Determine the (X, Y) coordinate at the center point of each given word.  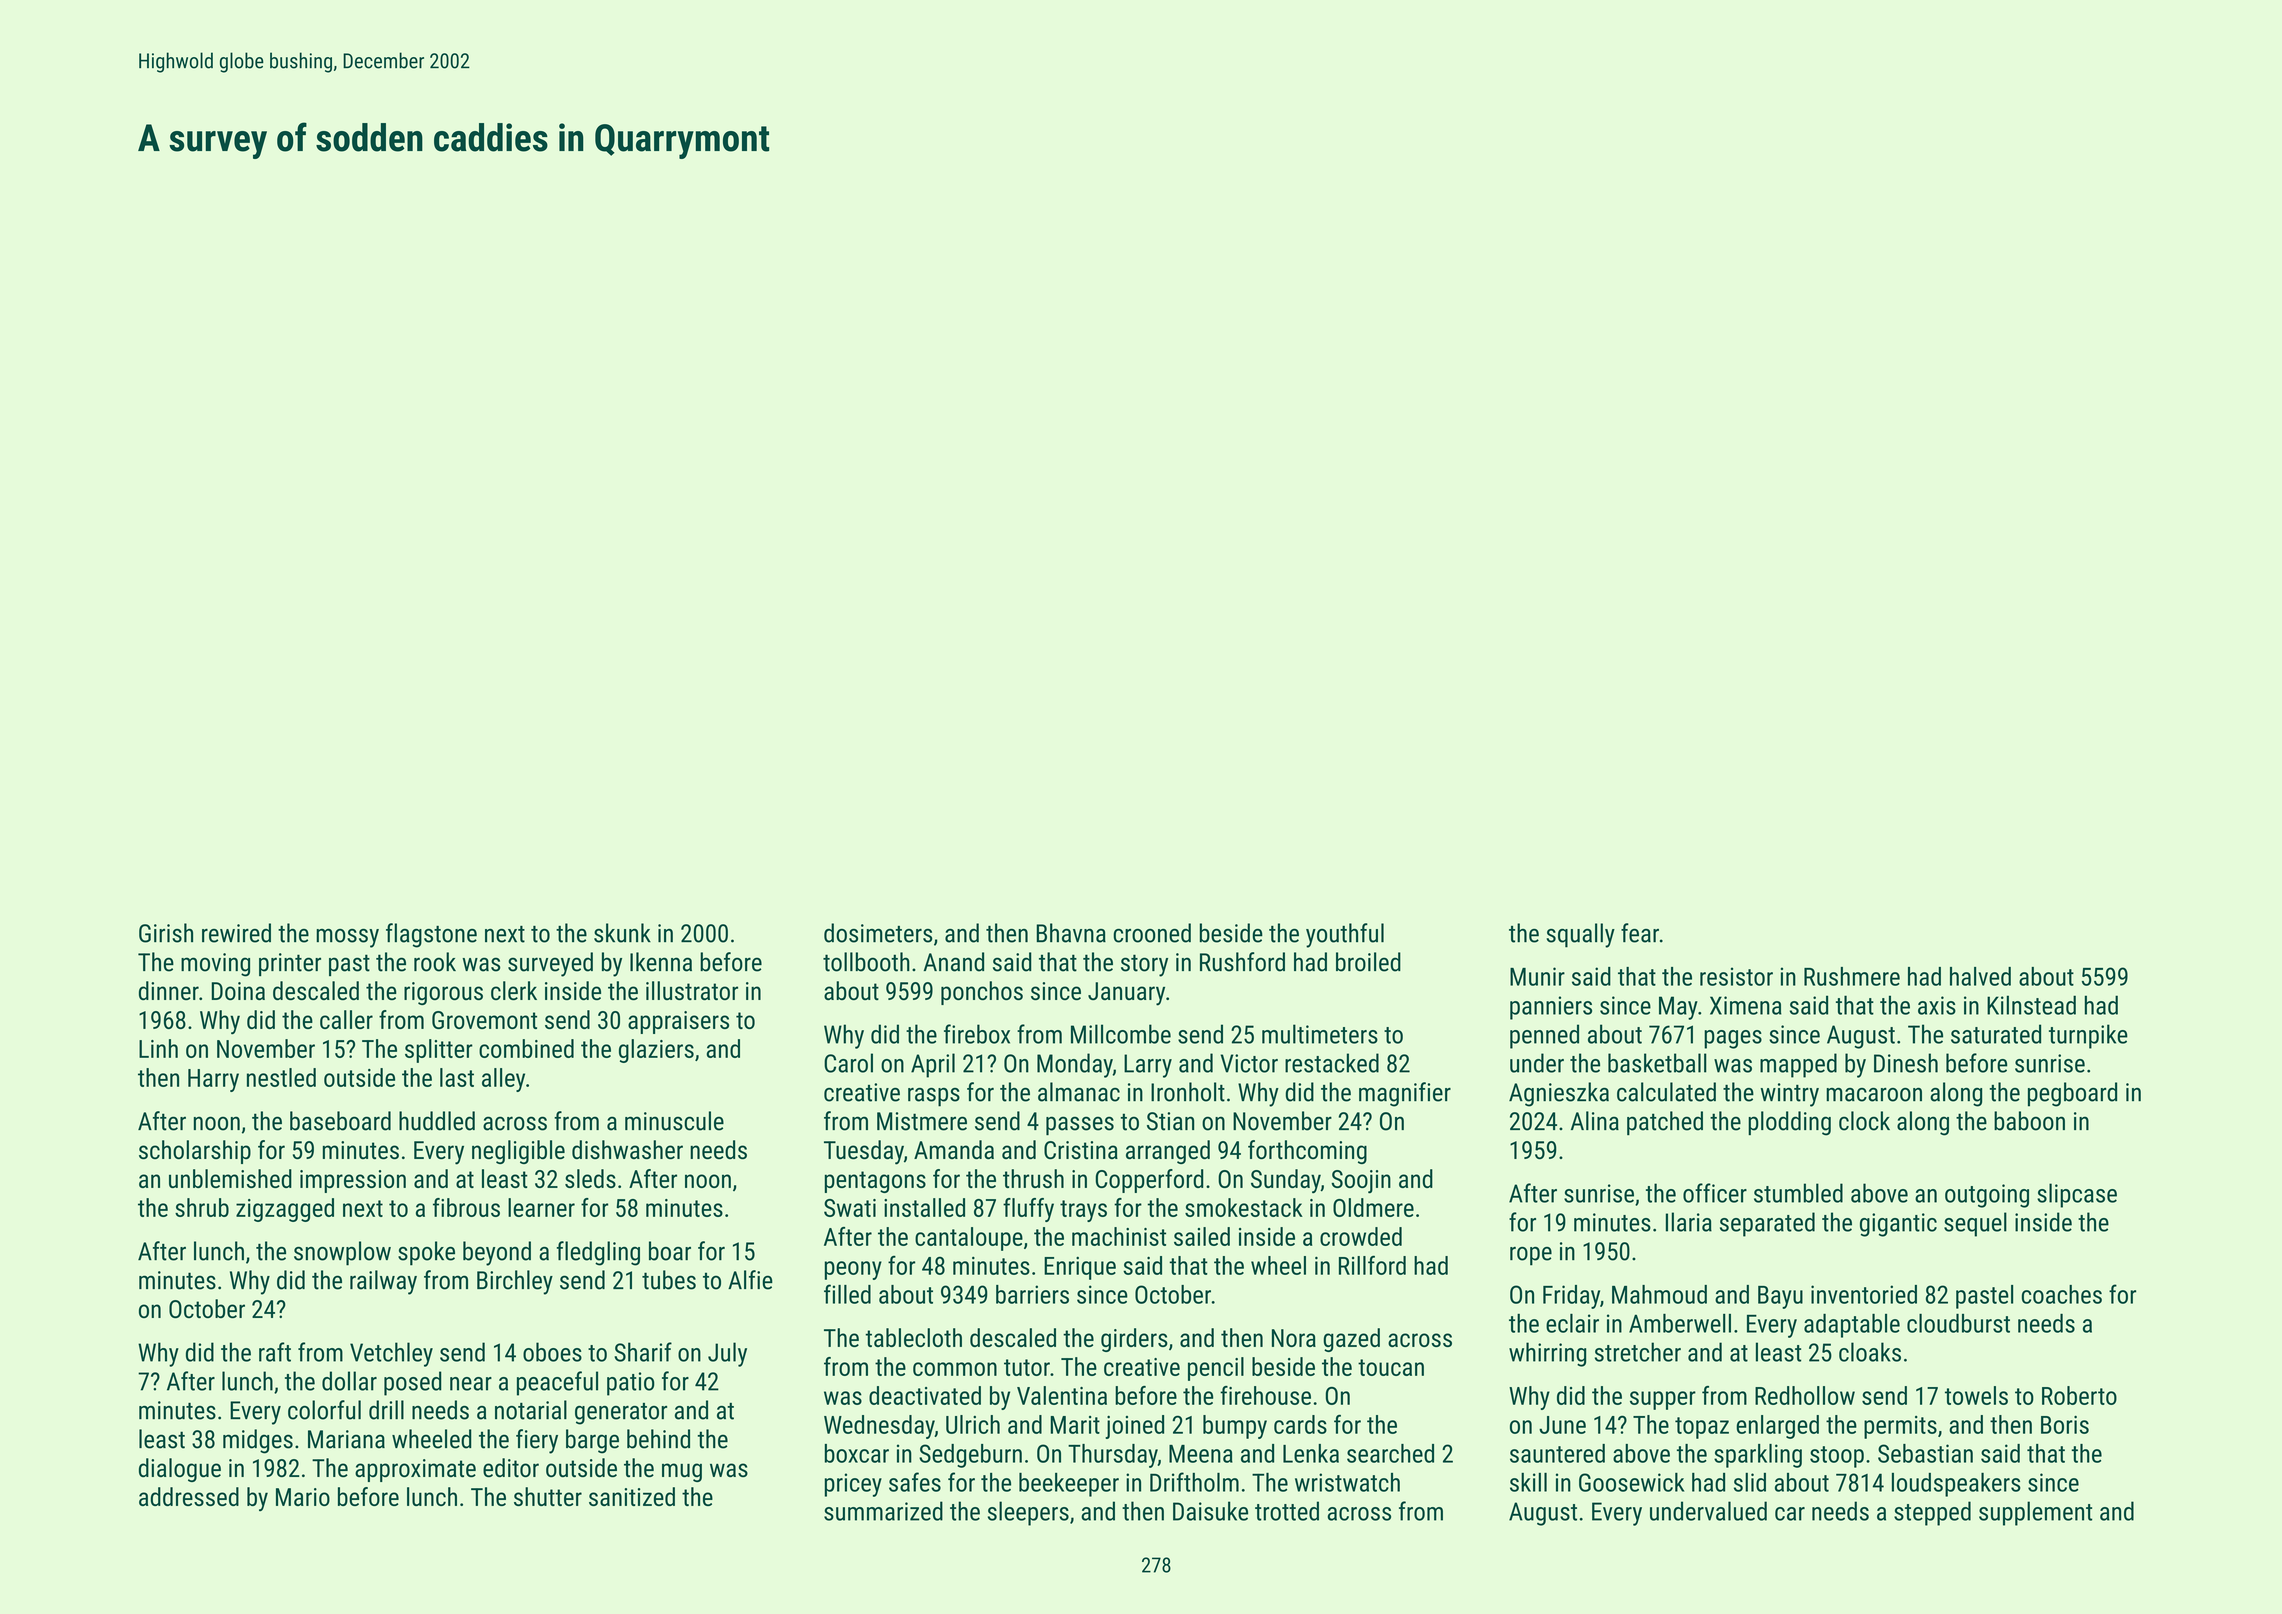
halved (1980, 976)
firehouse (1265, 1395)
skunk (622, 933)
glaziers (656, 1051)
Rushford (1242, 962)
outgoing (1987, 1196)
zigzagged (285, 1210)
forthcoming (1307, 1152)
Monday (1075, 1065)
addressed (189, 1496)
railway (383, 1282)
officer (1715, 1193)
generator (621, 1414)
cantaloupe (969, 1239)
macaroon (1874, 1095)
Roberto (2079, 1395)
